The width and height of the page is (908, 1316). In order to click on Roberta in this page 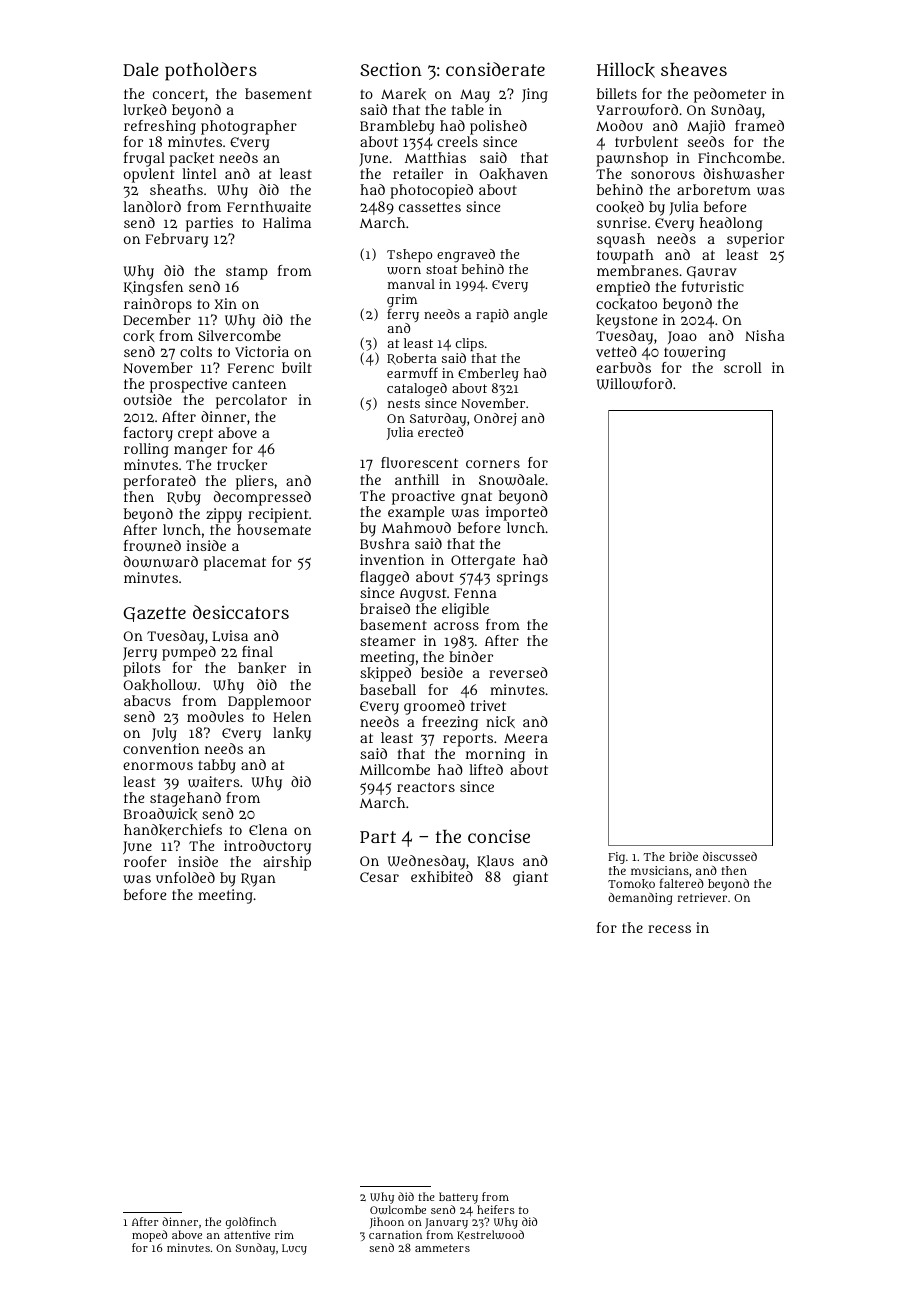, I will do `click(412, 359)`.
